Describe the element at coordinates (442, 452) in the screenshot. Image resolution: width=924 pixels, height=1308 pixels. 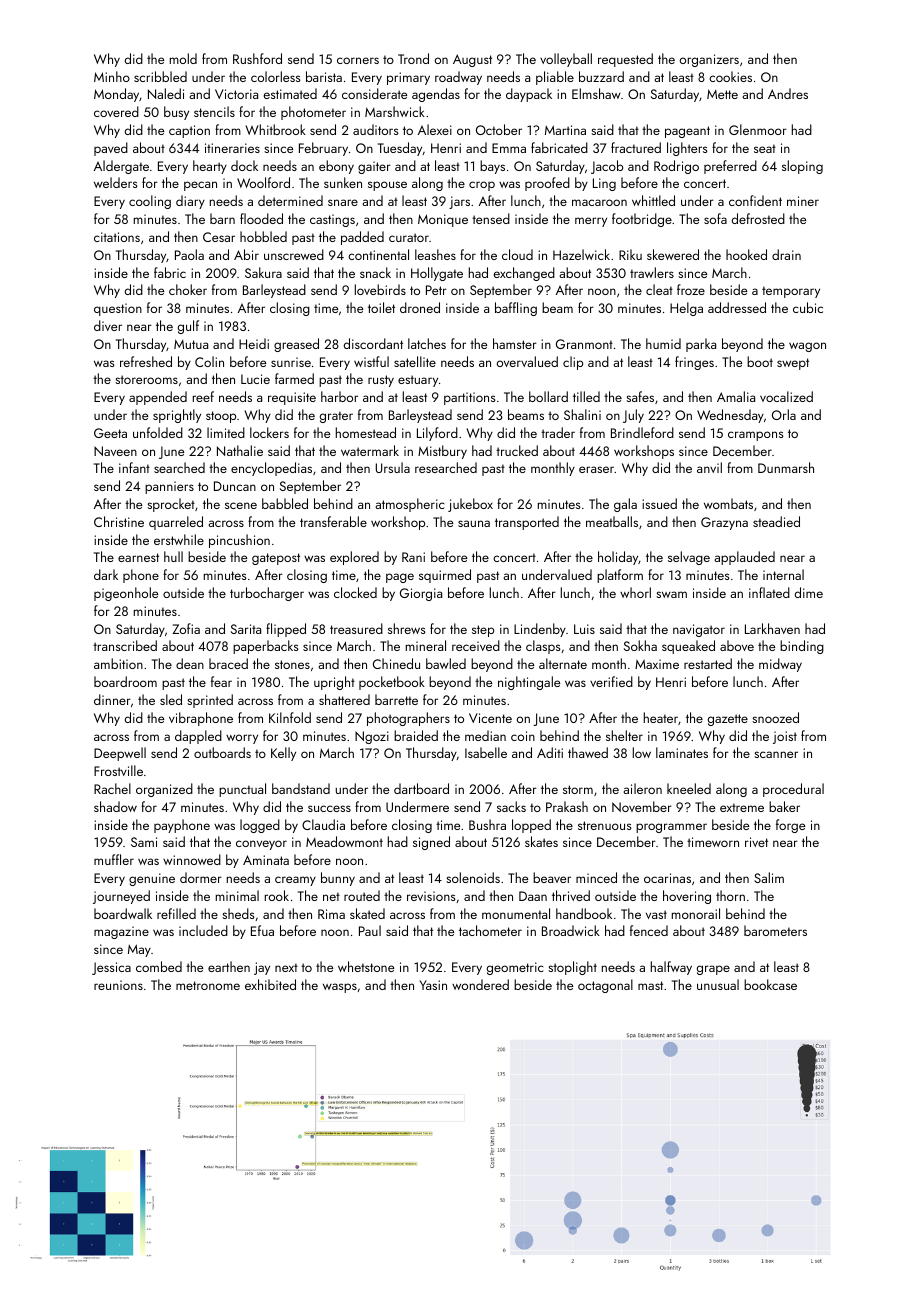
I see `Mistbury` at that location.
